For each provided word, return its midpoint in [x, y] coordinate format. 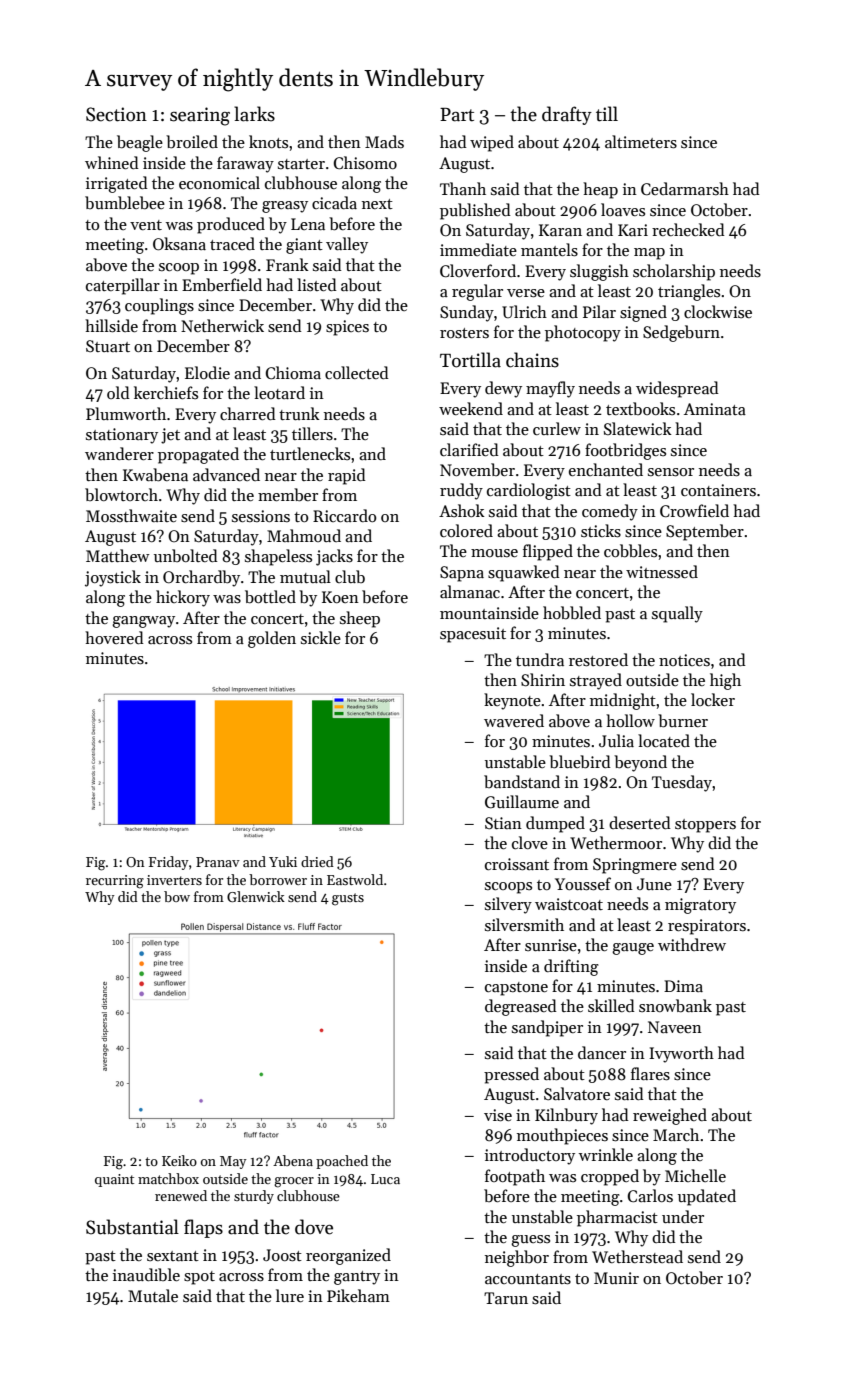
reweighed [670, 1116]
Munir [616, 1278]
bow [177, 896]
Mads [384, 141]
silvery [508, 905]
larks [254, 114]
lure [290, 1295]
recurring [115, 882]
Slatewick [638, 428]
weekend [471, 408]
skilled [611, 1005]
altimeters [641, 142]
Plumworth [126, 413]
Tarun [506, 1298]
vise [498, 1115]
